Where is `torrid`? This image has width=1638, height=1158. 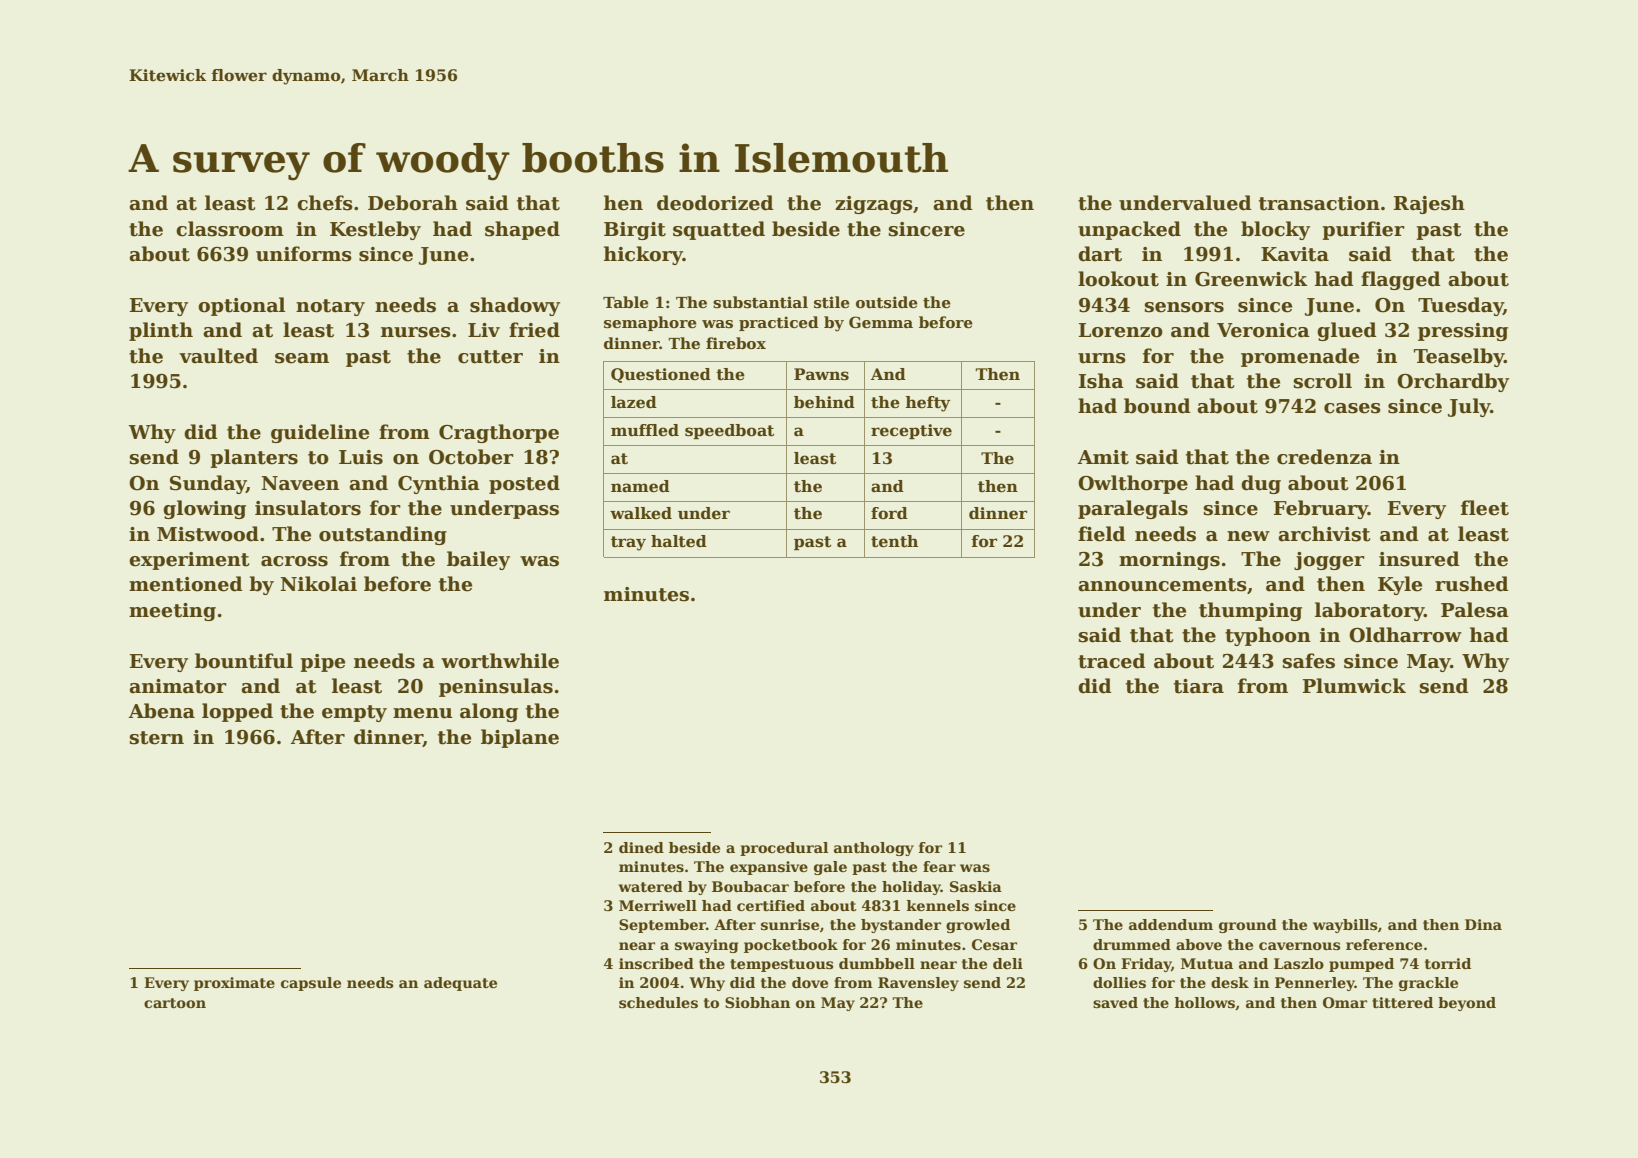
torrid is located at coordinates (1448, 963).
